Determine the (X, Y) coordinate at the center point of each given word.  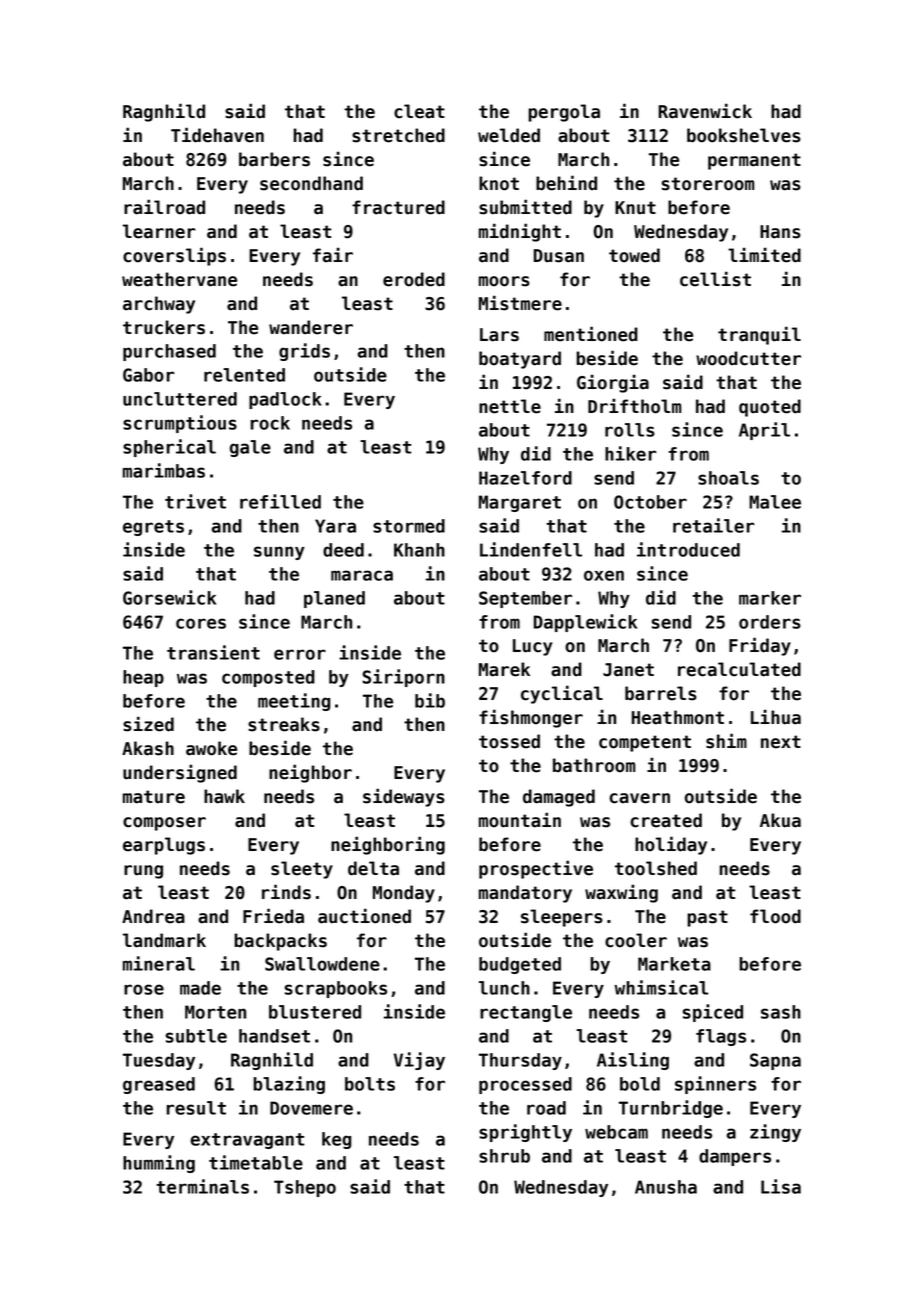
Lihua (776, 717)
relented (244, 375)
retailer (713, 525)
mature (154, 797)
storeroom (708, 184)
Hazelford (525, 478)
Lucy (532, 647)
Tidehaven (217, 135)
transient (213, 652)
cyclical (562, 694)
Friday (760, 646)
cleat (419, 111)
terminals (202, 1186)
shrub (504, 1156)
